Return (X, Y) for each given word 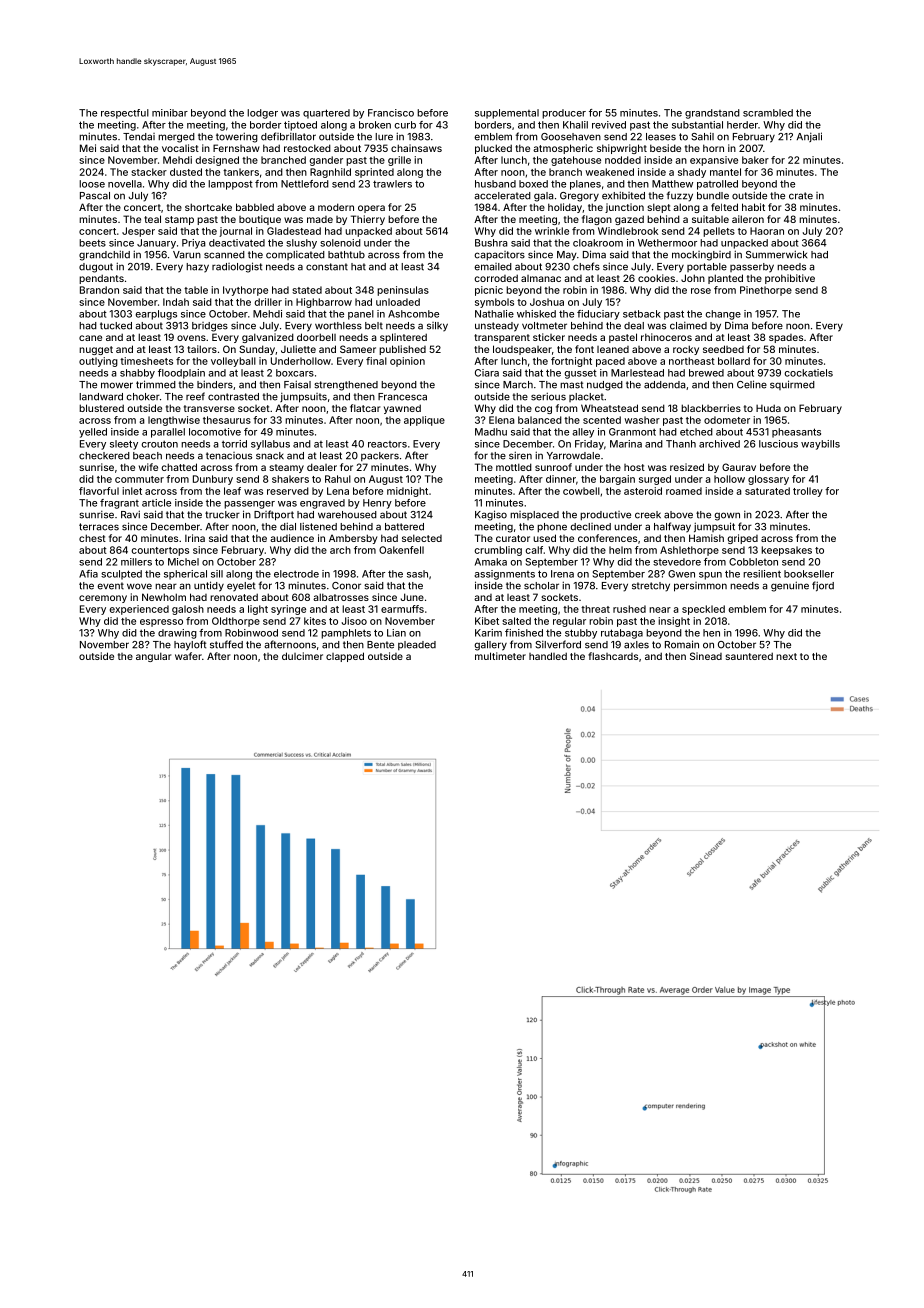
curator (513, 538)
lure (384, 137)
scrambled (768, 113)
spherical (185, 575)
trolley (808, 492)
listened (318, 526)
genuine (790, 586)
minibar (170, 113)
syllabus (270, 445)
